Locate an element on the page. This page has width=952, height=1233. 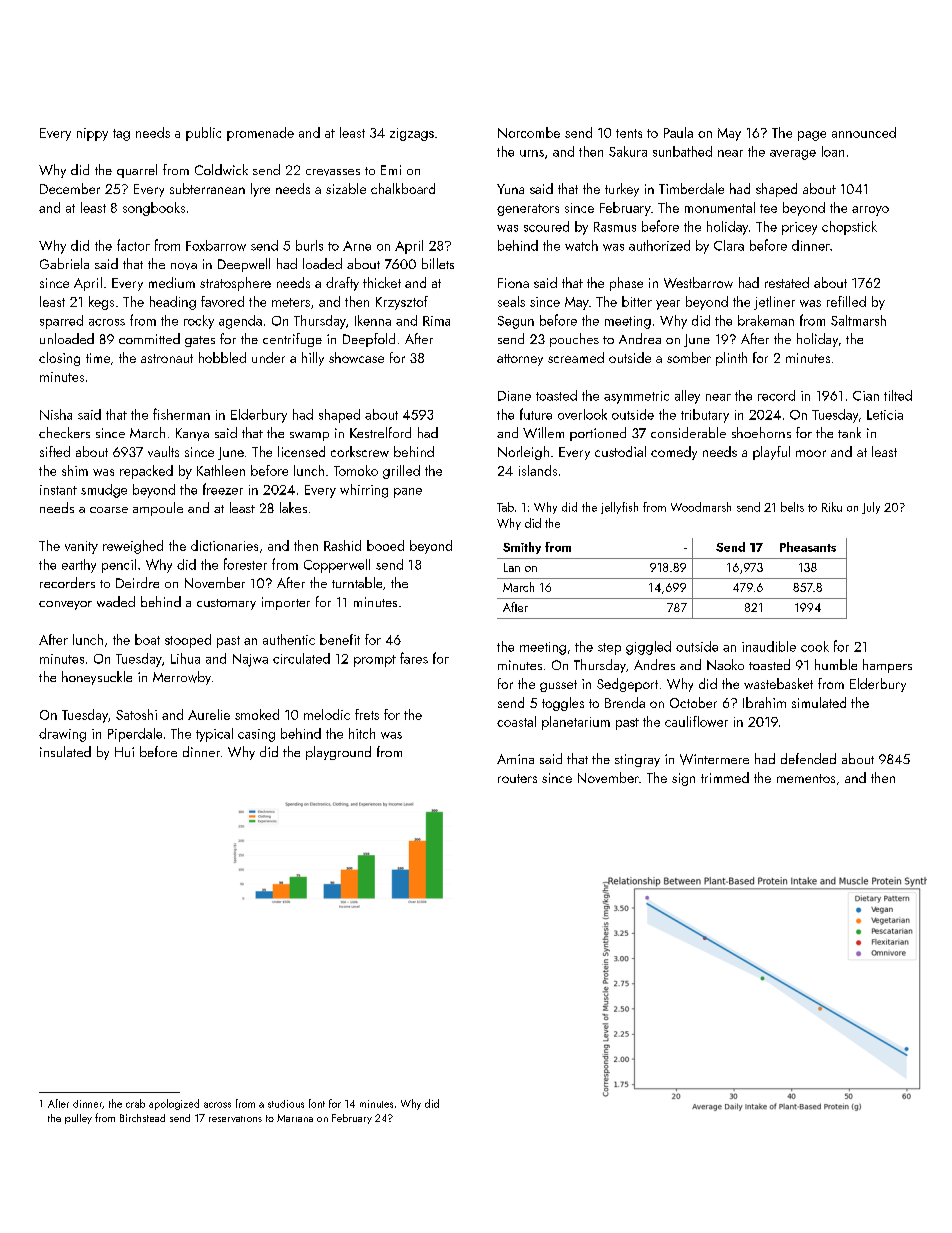
font is located at coordinates (317, 1103).
